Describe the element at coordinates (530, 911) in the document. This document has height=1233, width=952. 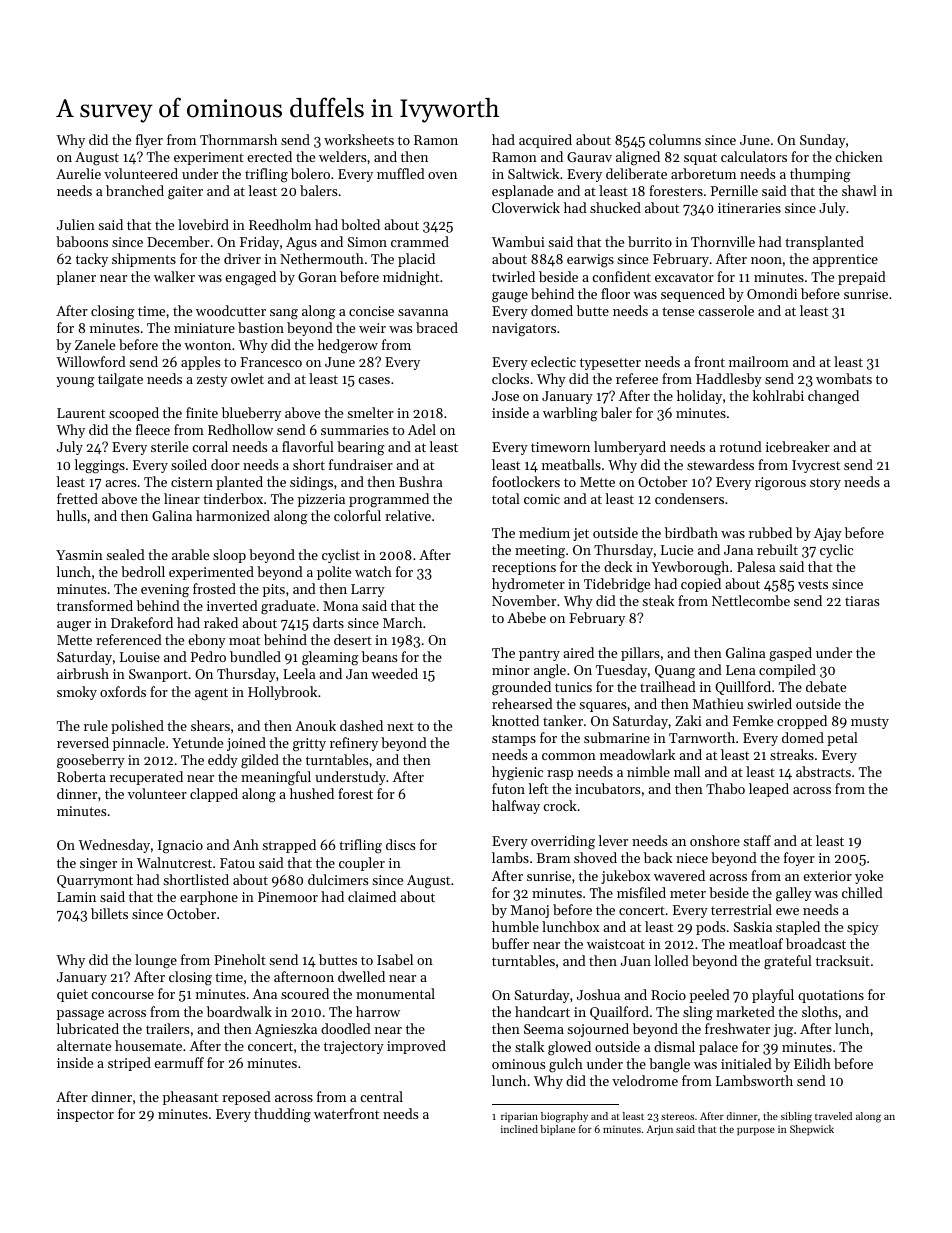
I see `Manoj` at that location.
